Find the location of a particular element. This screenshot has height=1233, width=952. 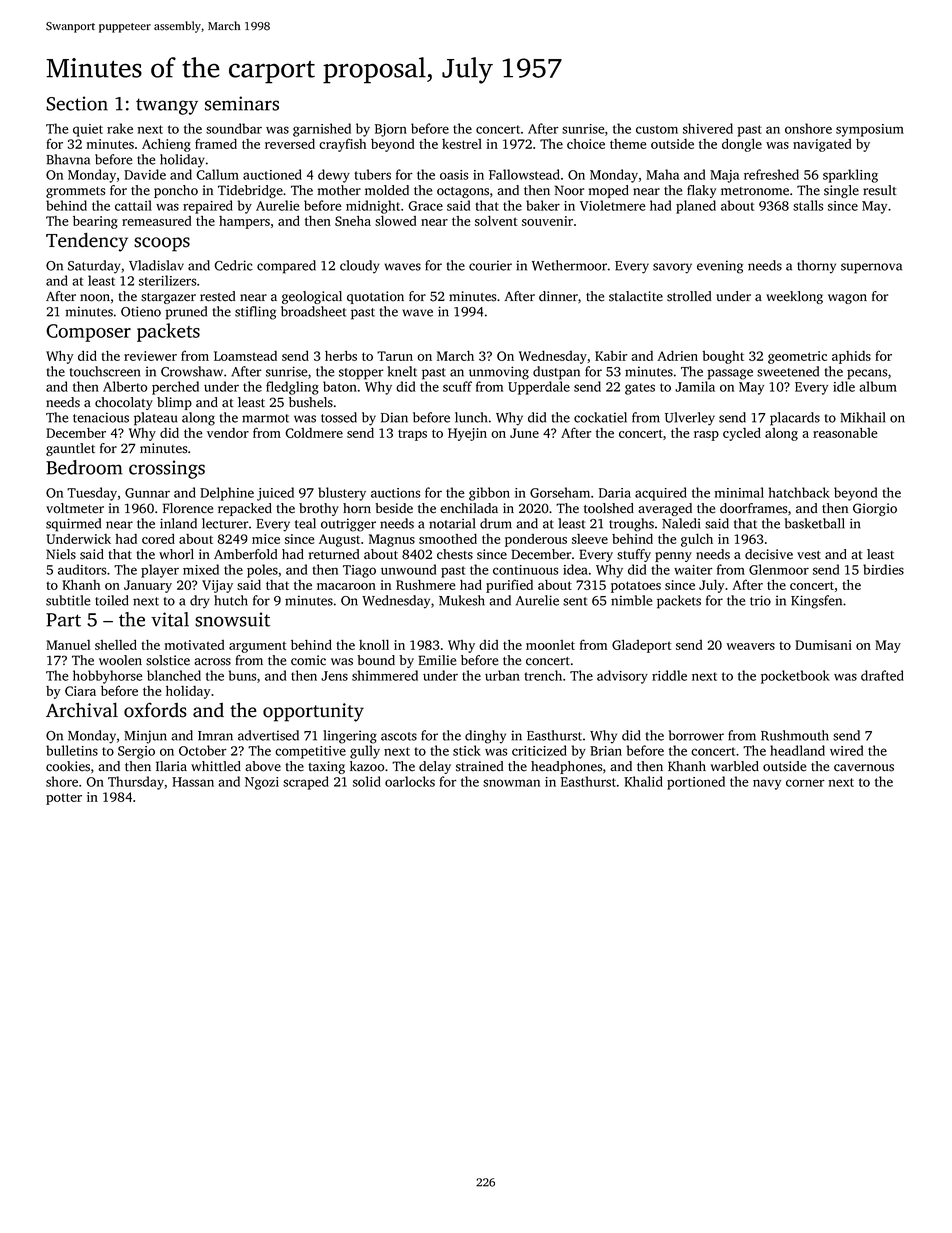

Hassan is located at coordinates (193, 782).
